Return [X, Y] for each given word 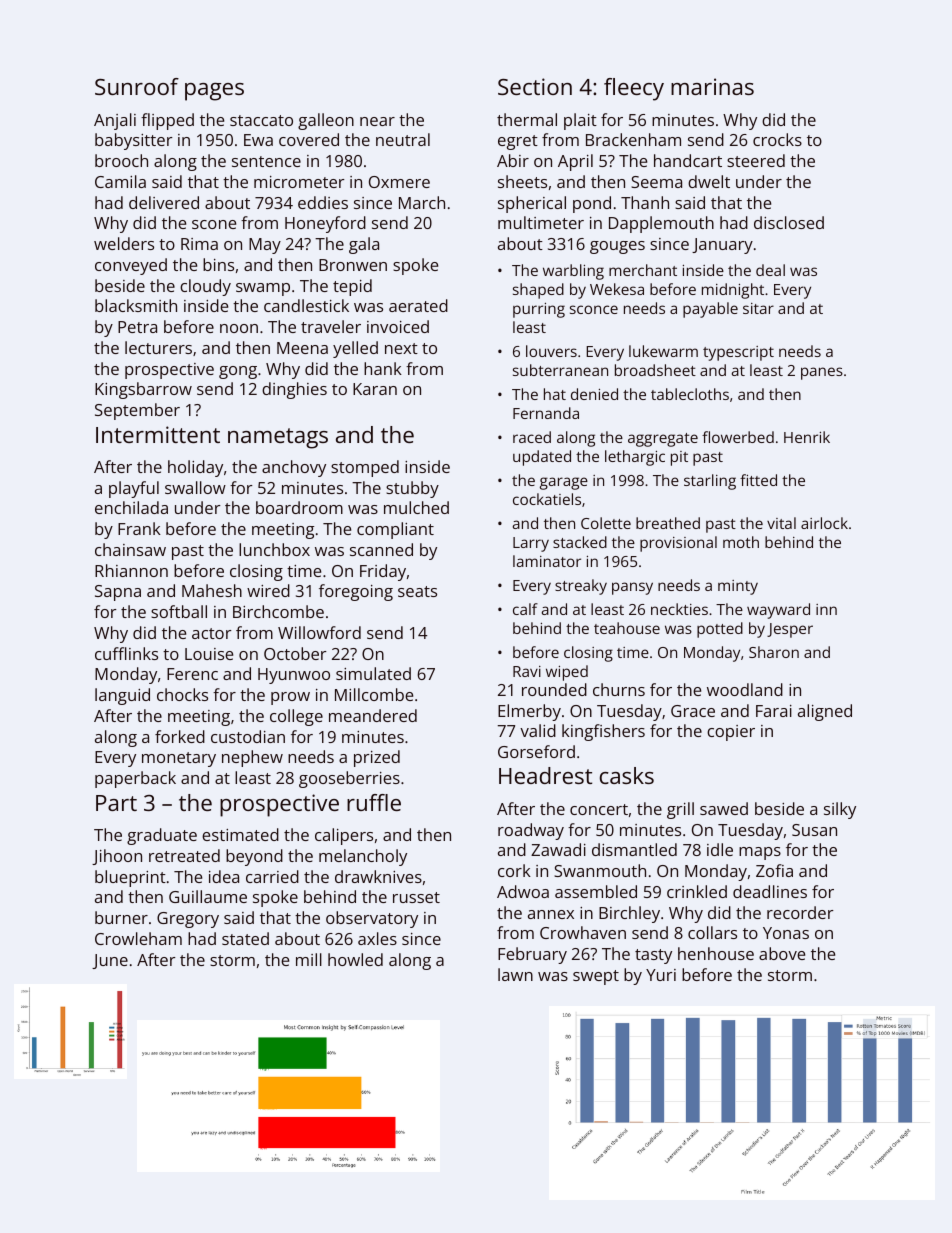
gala [364, 245]
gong [238, 372]
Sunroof [137, 86]
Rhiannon [131, 570]
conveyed [131, 266]
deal [770, 270]
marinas [712, 86]
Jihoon [117, 857]
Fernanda [546, 413]
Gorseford [536, 751]
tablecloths [690, 394]
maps [760, 853]
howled [355, 959]
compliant [395, 530]
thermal [527, 119]
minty [738, 587]
